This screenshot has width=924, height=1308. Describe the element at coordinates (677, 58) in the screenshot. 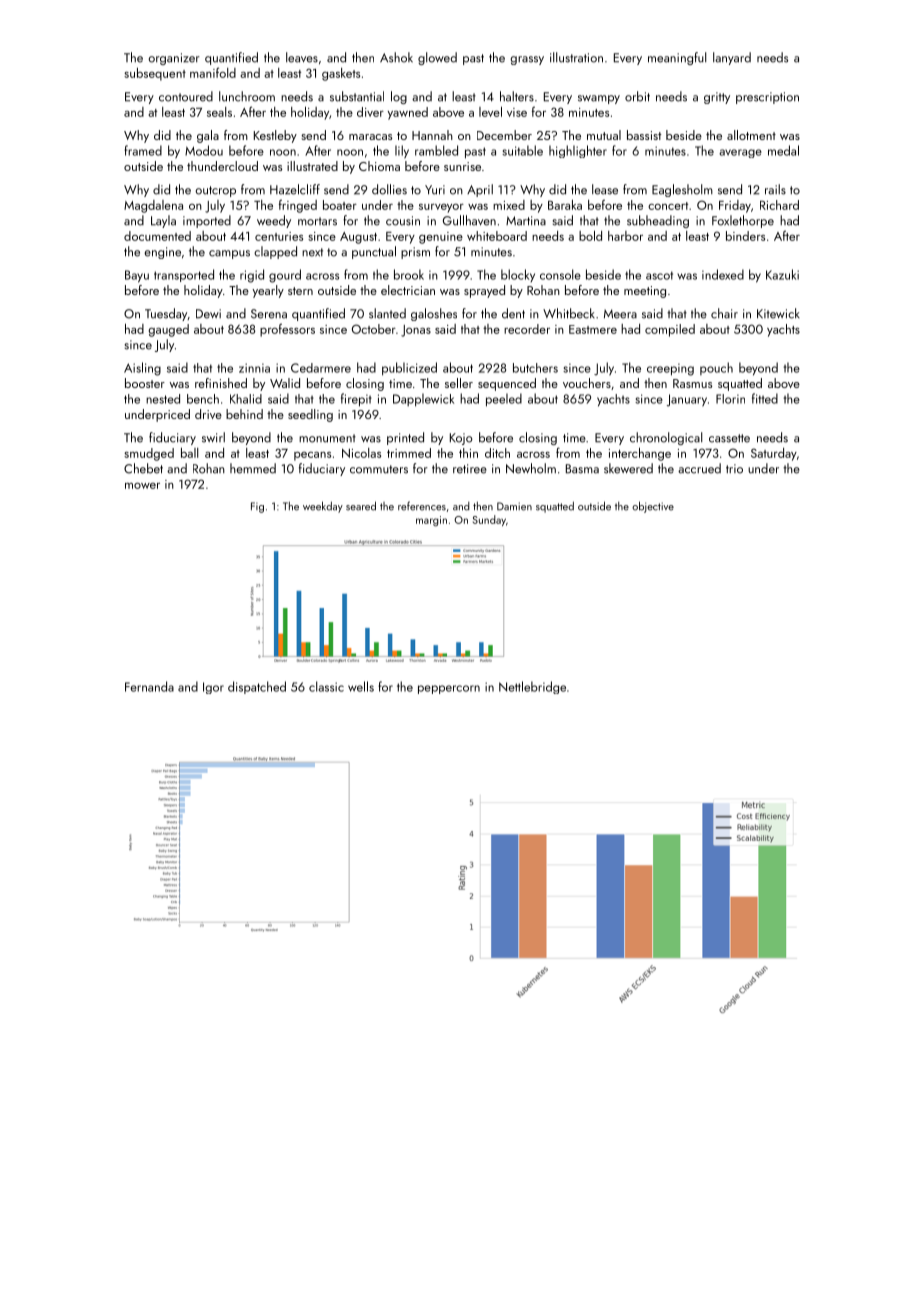

I see `meaningful` at that location.
